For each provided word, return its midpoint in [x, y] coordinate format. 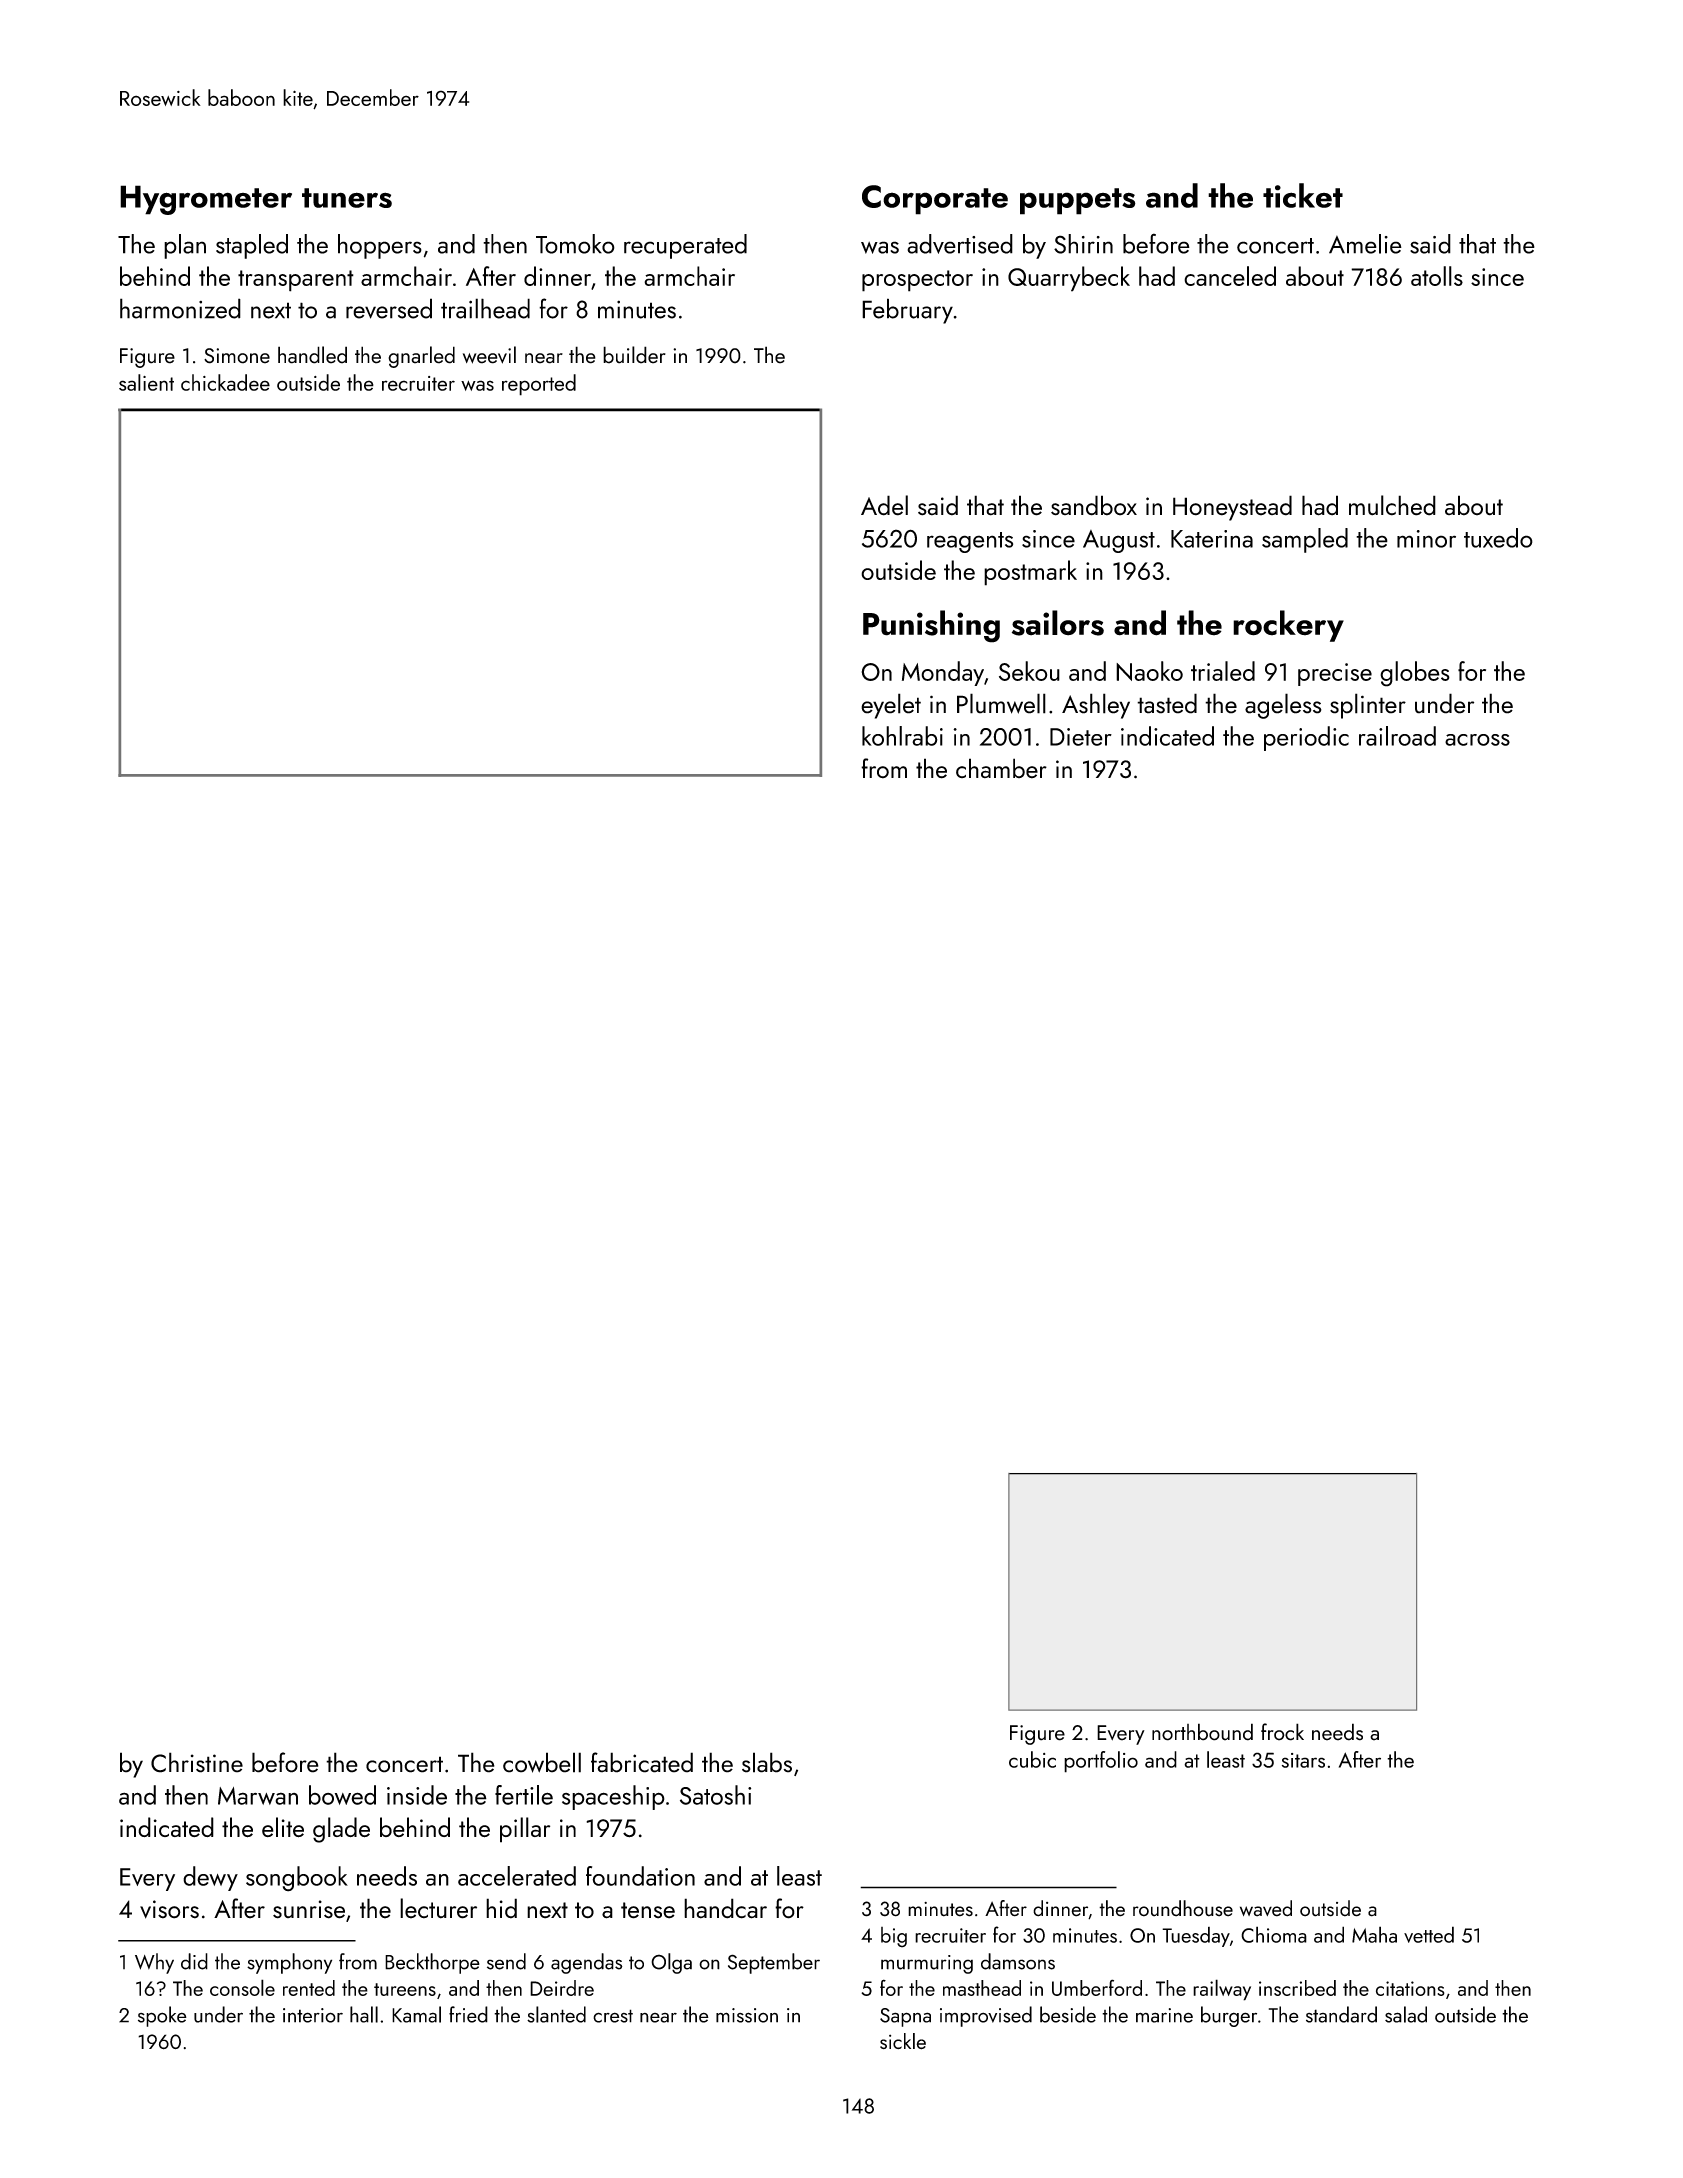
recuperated [685, 246]
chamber [1001, 768]
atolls [1437, 276]
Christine [197, 1762]
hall [364, 2014]
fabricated [642, 1762]
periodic [1306, 738]
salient [146, 382]
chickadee [225, 382]
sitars [1303, 1760]
